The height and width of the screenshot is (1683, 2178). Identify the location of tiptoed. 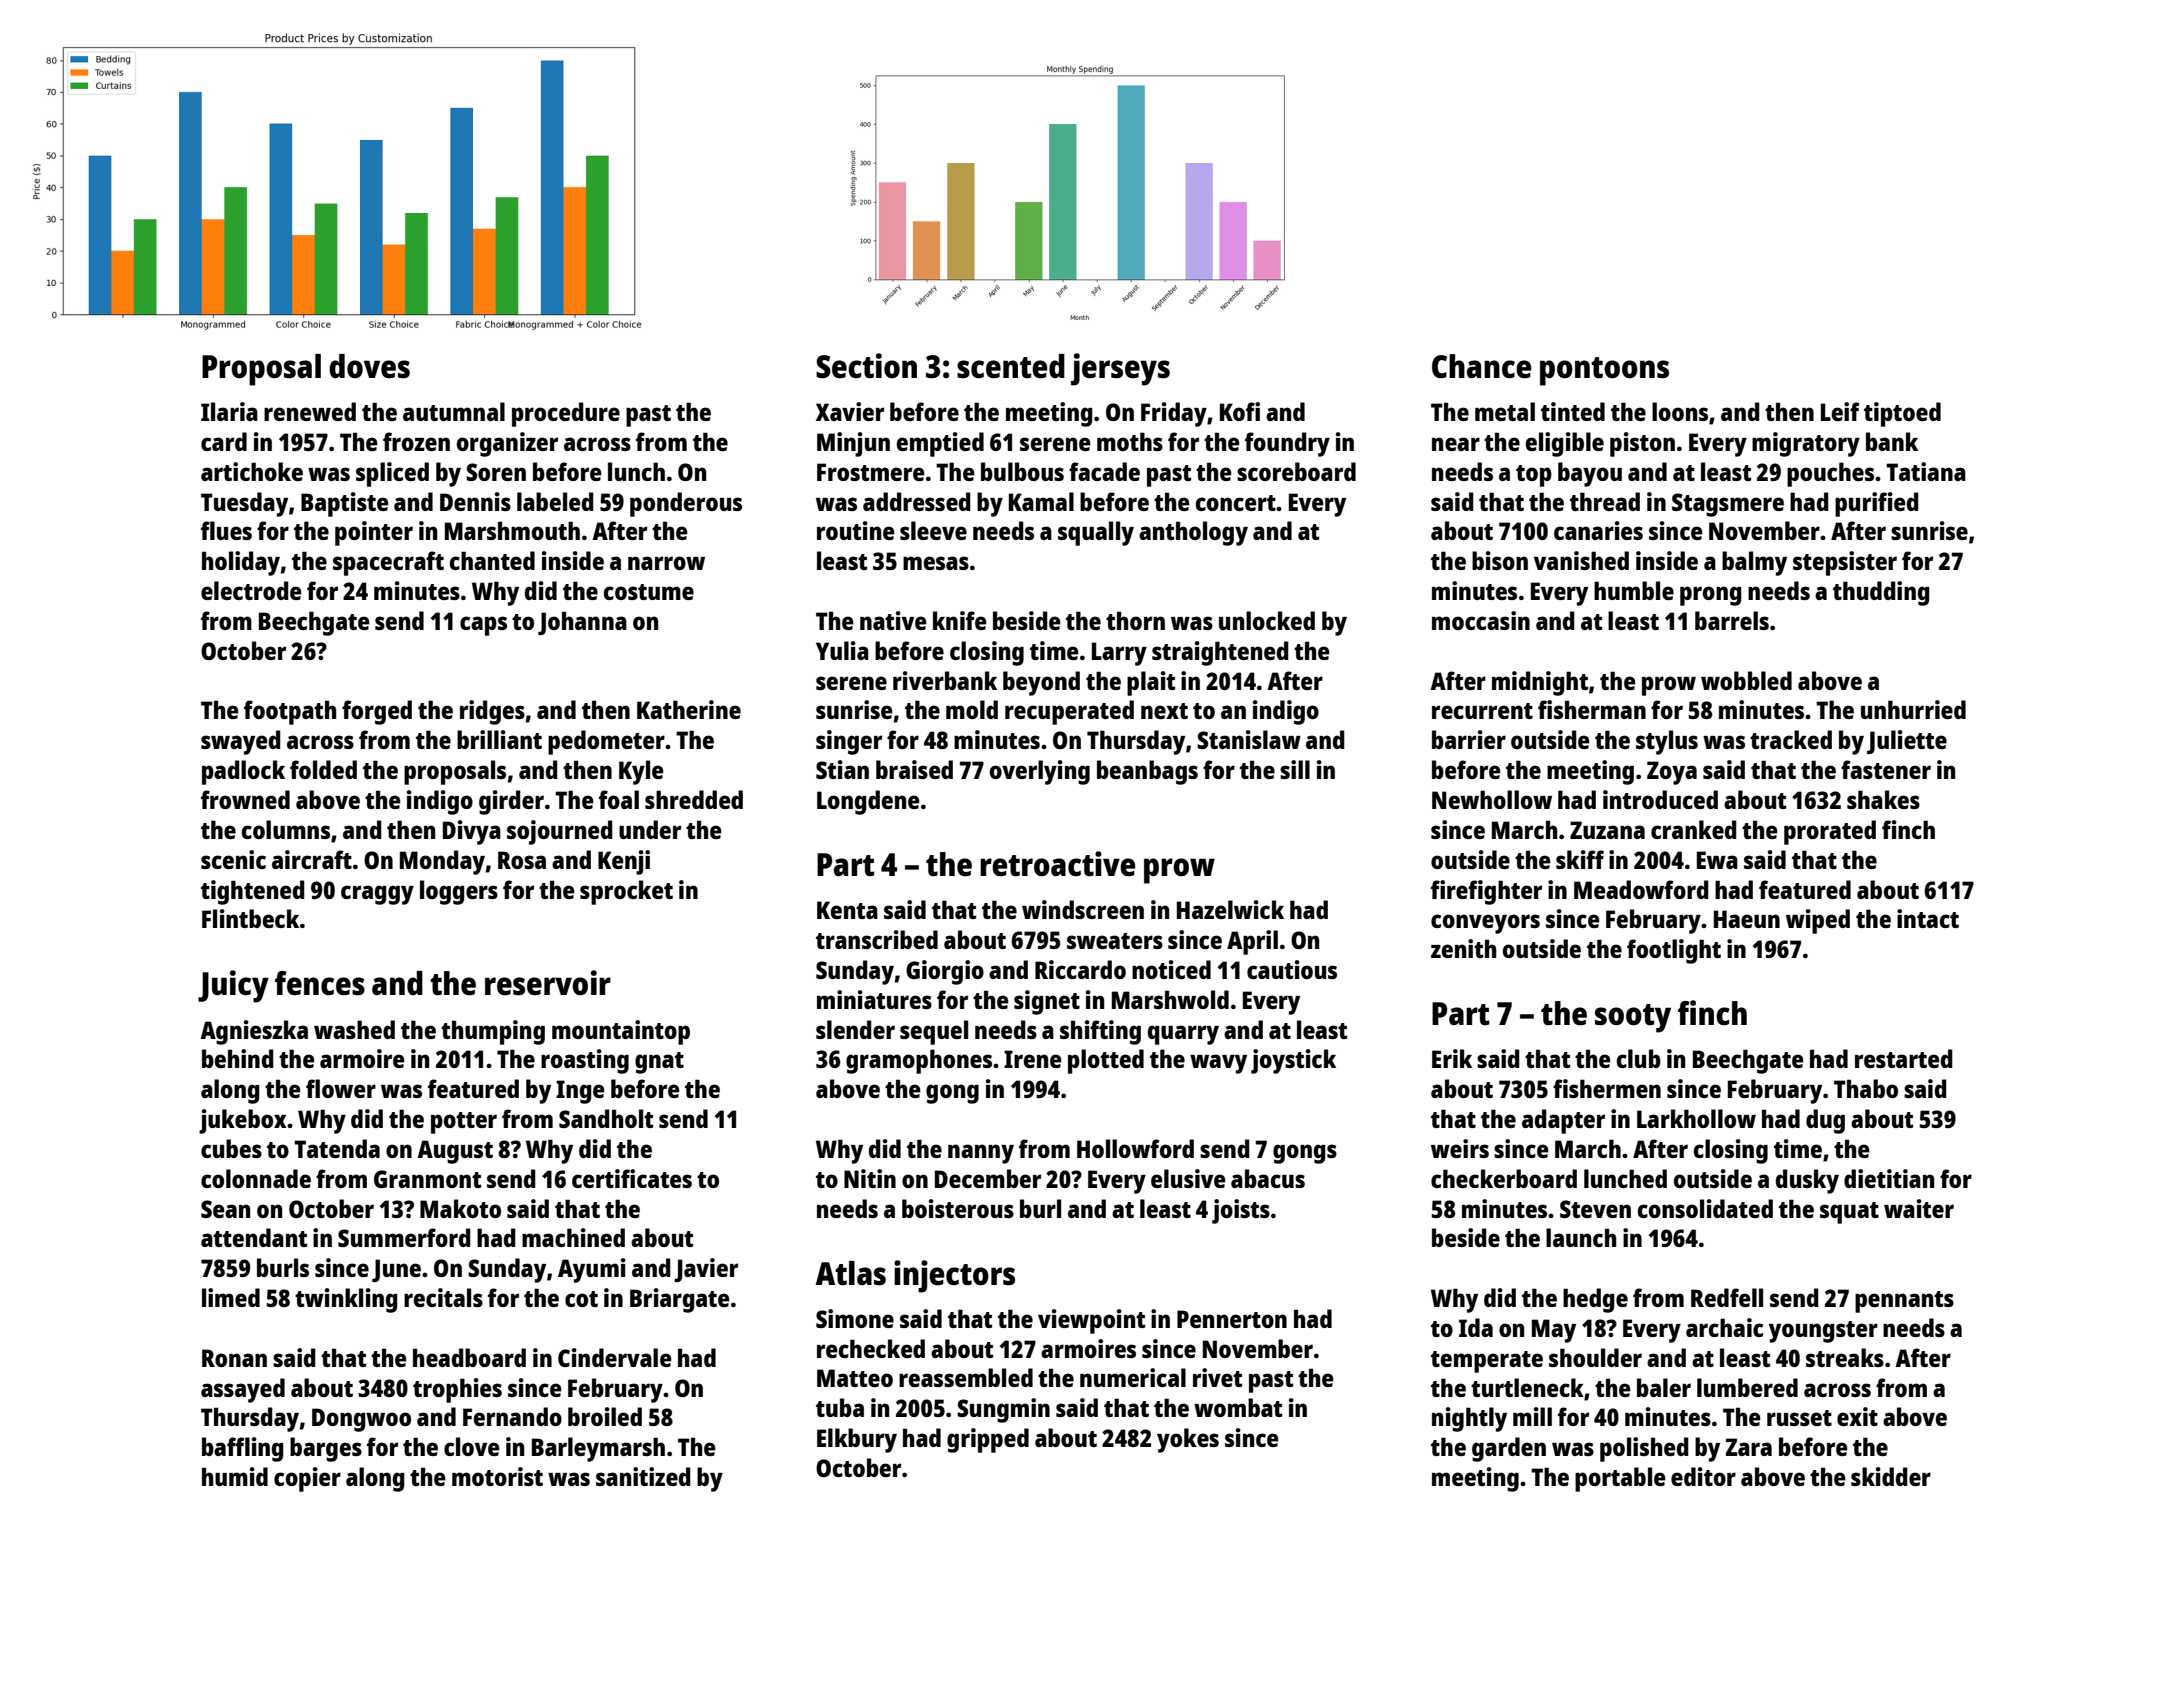
(1902, 414).
